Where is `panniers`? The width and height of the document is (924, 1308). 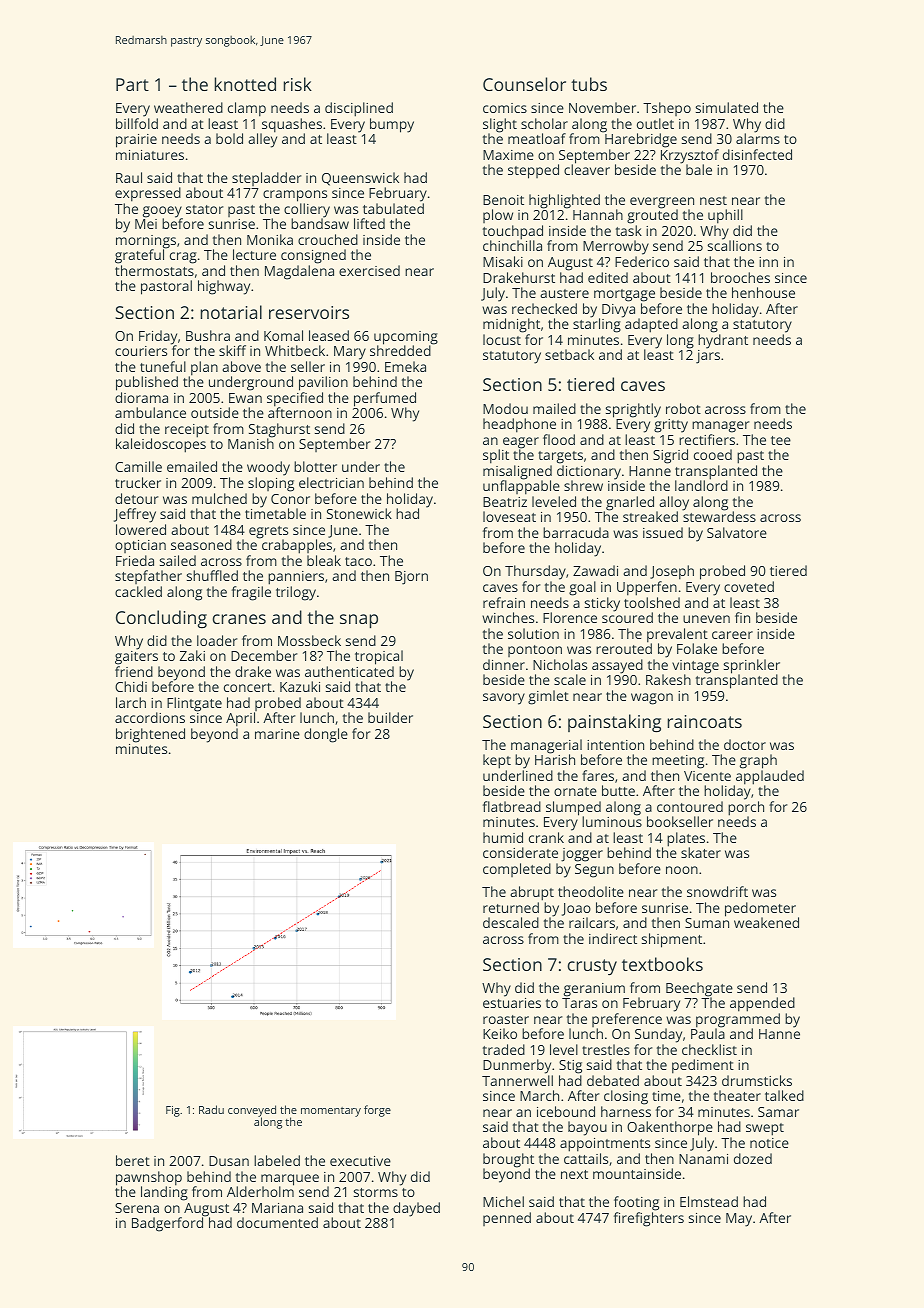
panniers is located at coordinates (296, 578).
